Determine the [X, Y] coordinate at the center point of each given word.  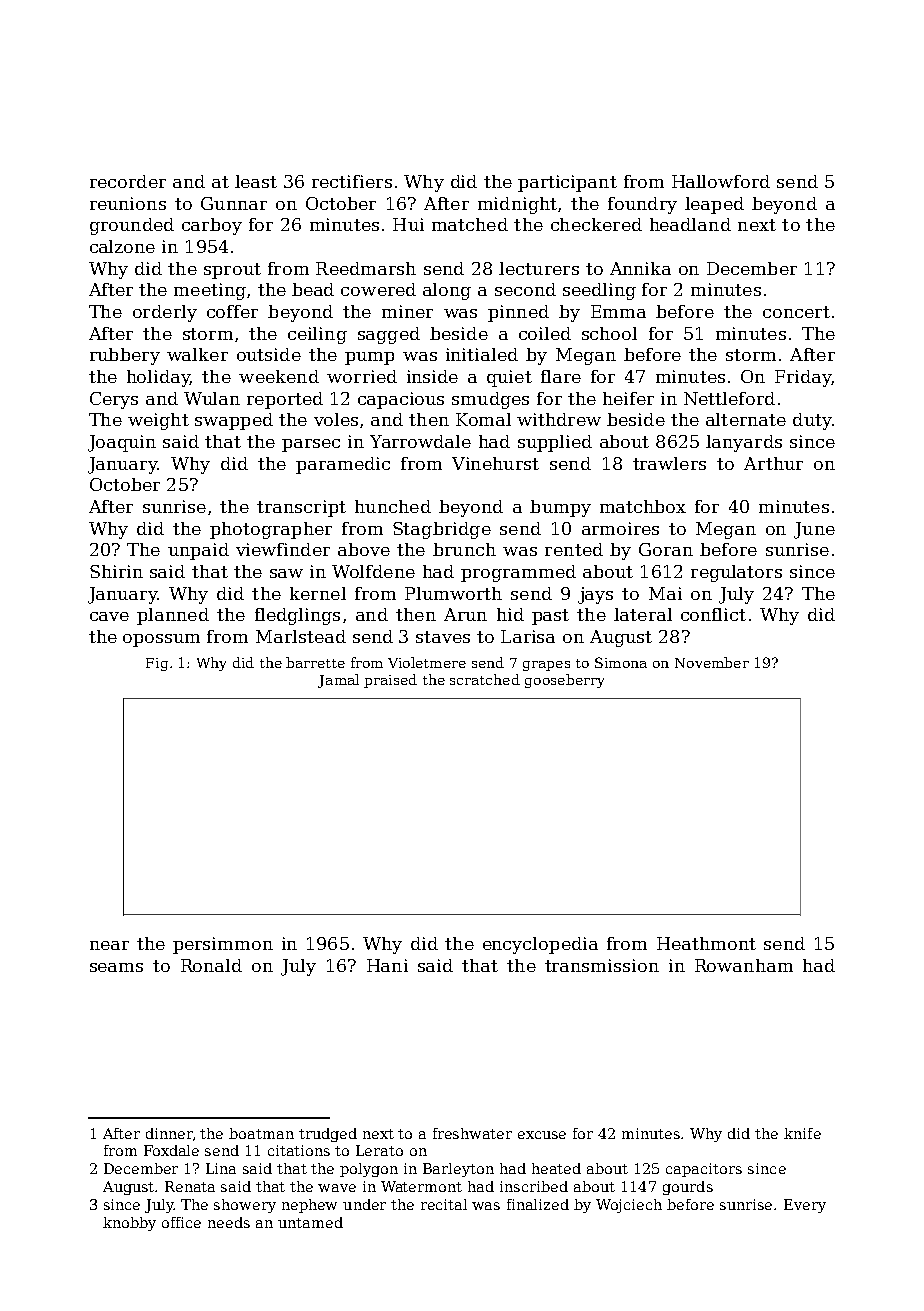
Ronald [211, 965]
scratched [485, 679]
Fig [157, 664]
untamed [310, 1222]
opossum [161, 640]
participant [567, 183]
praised [390, 681]
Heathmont [706, 943]
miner [407, 311]
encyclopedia [540, 945]
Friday [803, 378]
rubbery [125, 356]
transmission [602, 965]
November [712, 662]
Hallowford [721, 181]
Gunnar [234, 203]
